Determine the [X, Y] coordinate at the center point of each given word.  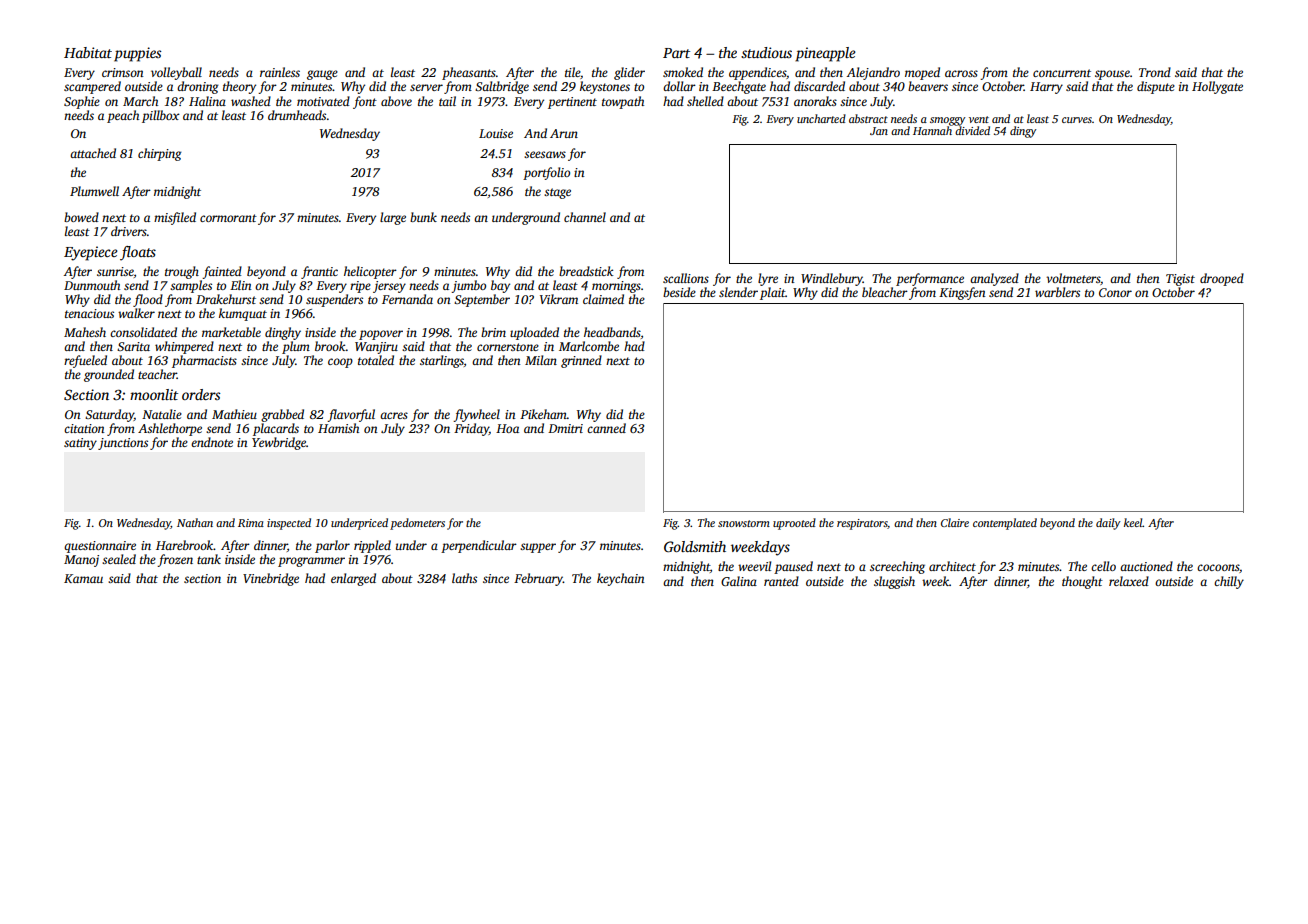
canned [606, 428]
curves [1077, 120]
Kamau [83, 578]
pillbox [161, 116]
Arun [564, 133]
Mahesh [85, 332]
